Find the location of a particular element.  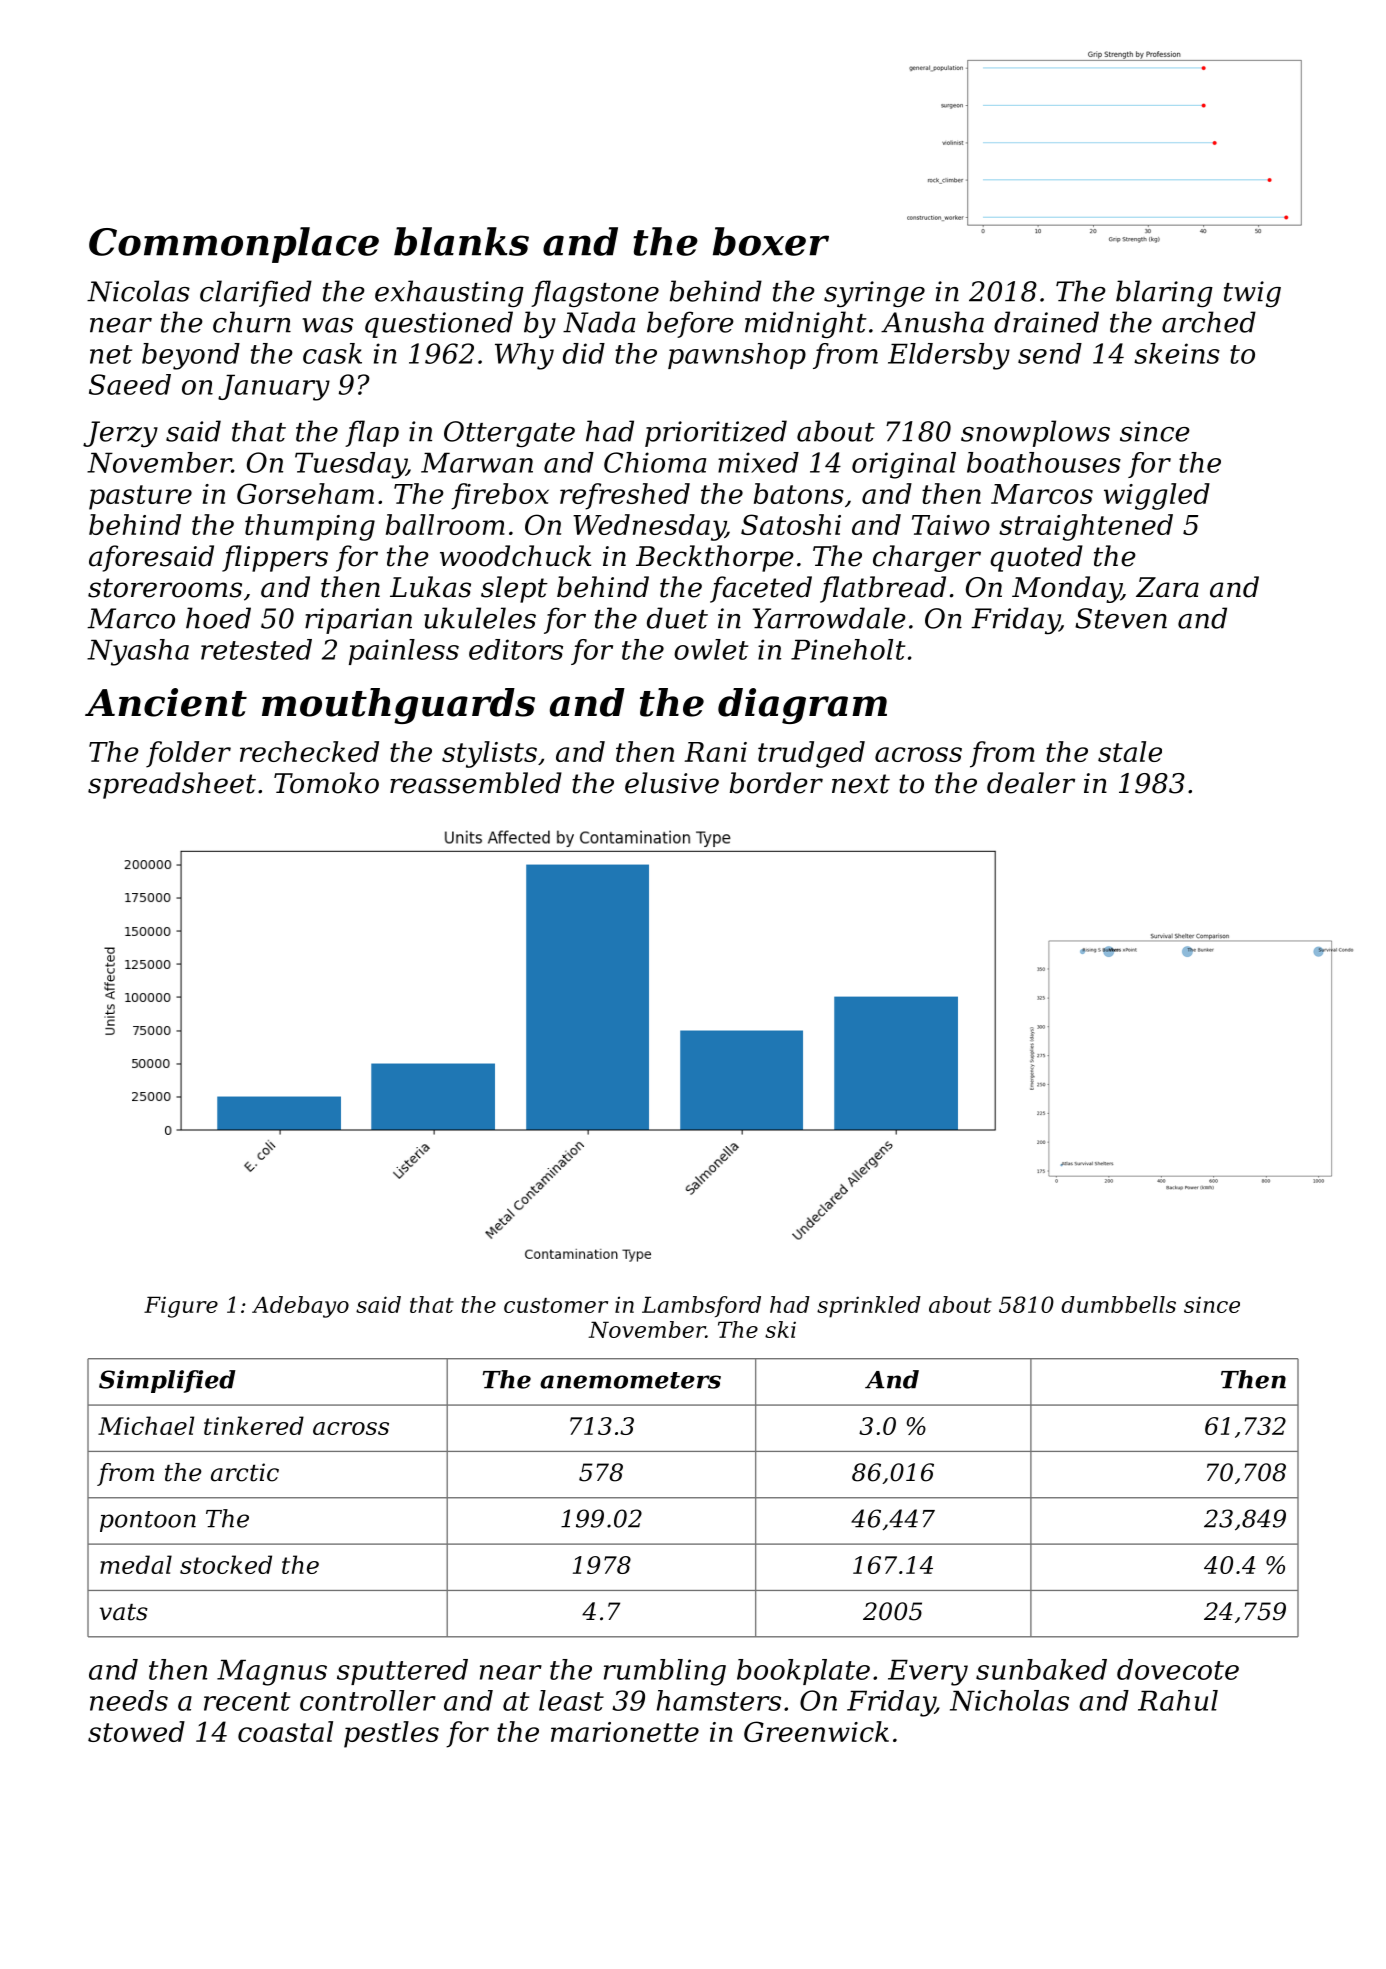

twig is located at coordinates (1252, 294).
